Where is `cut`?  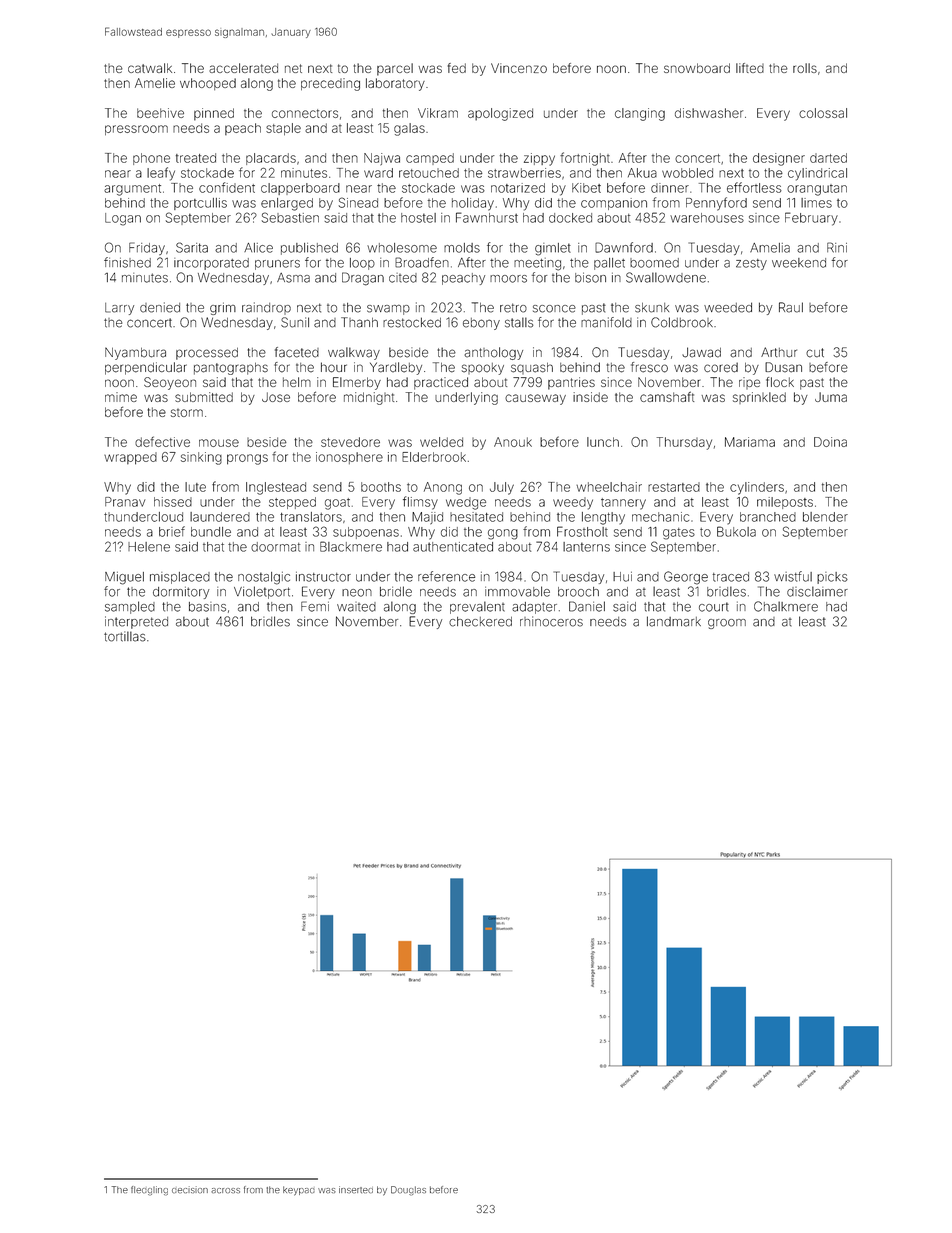 cut is located at coordinates (815, 353).
